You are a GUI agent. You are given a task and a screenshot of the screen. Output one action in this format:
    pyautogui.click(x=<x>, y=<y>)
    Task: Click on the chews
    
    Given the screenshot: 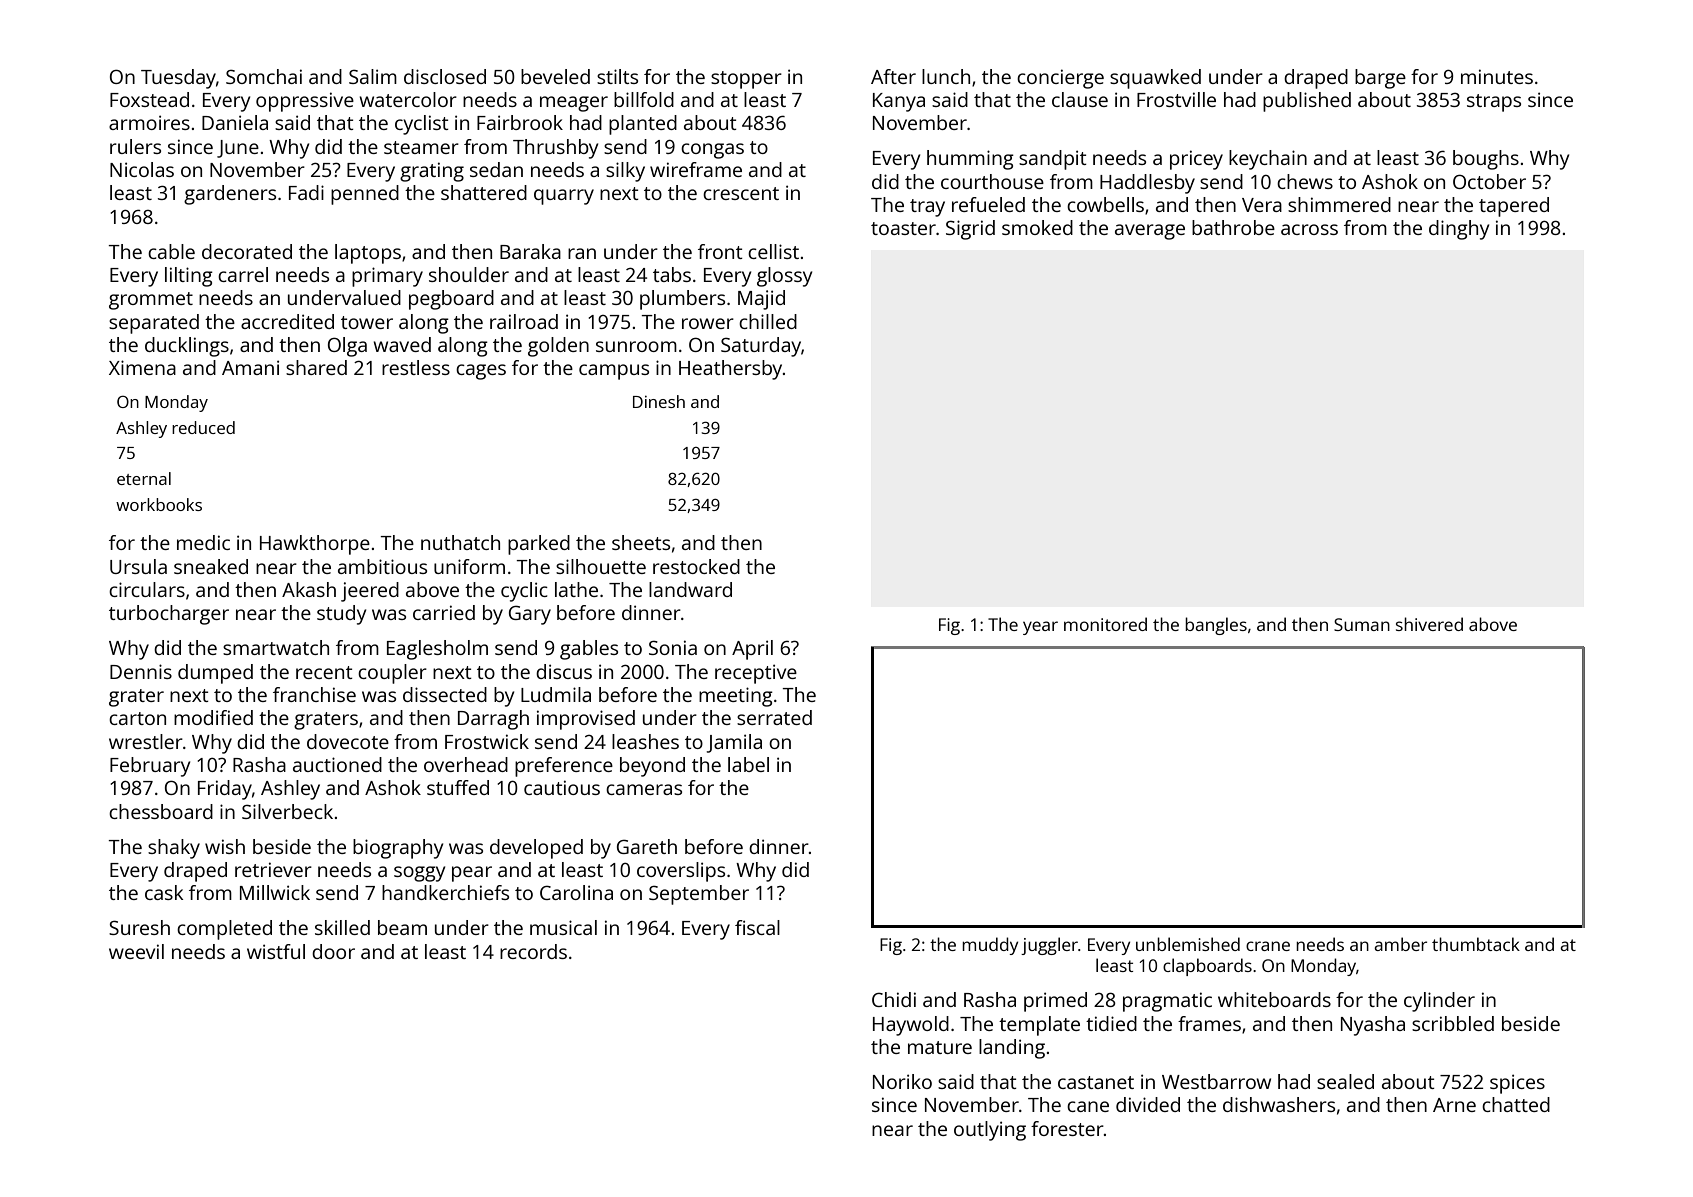 What is the action you would take?
    pyautogui.click(x=1305, y=181)
